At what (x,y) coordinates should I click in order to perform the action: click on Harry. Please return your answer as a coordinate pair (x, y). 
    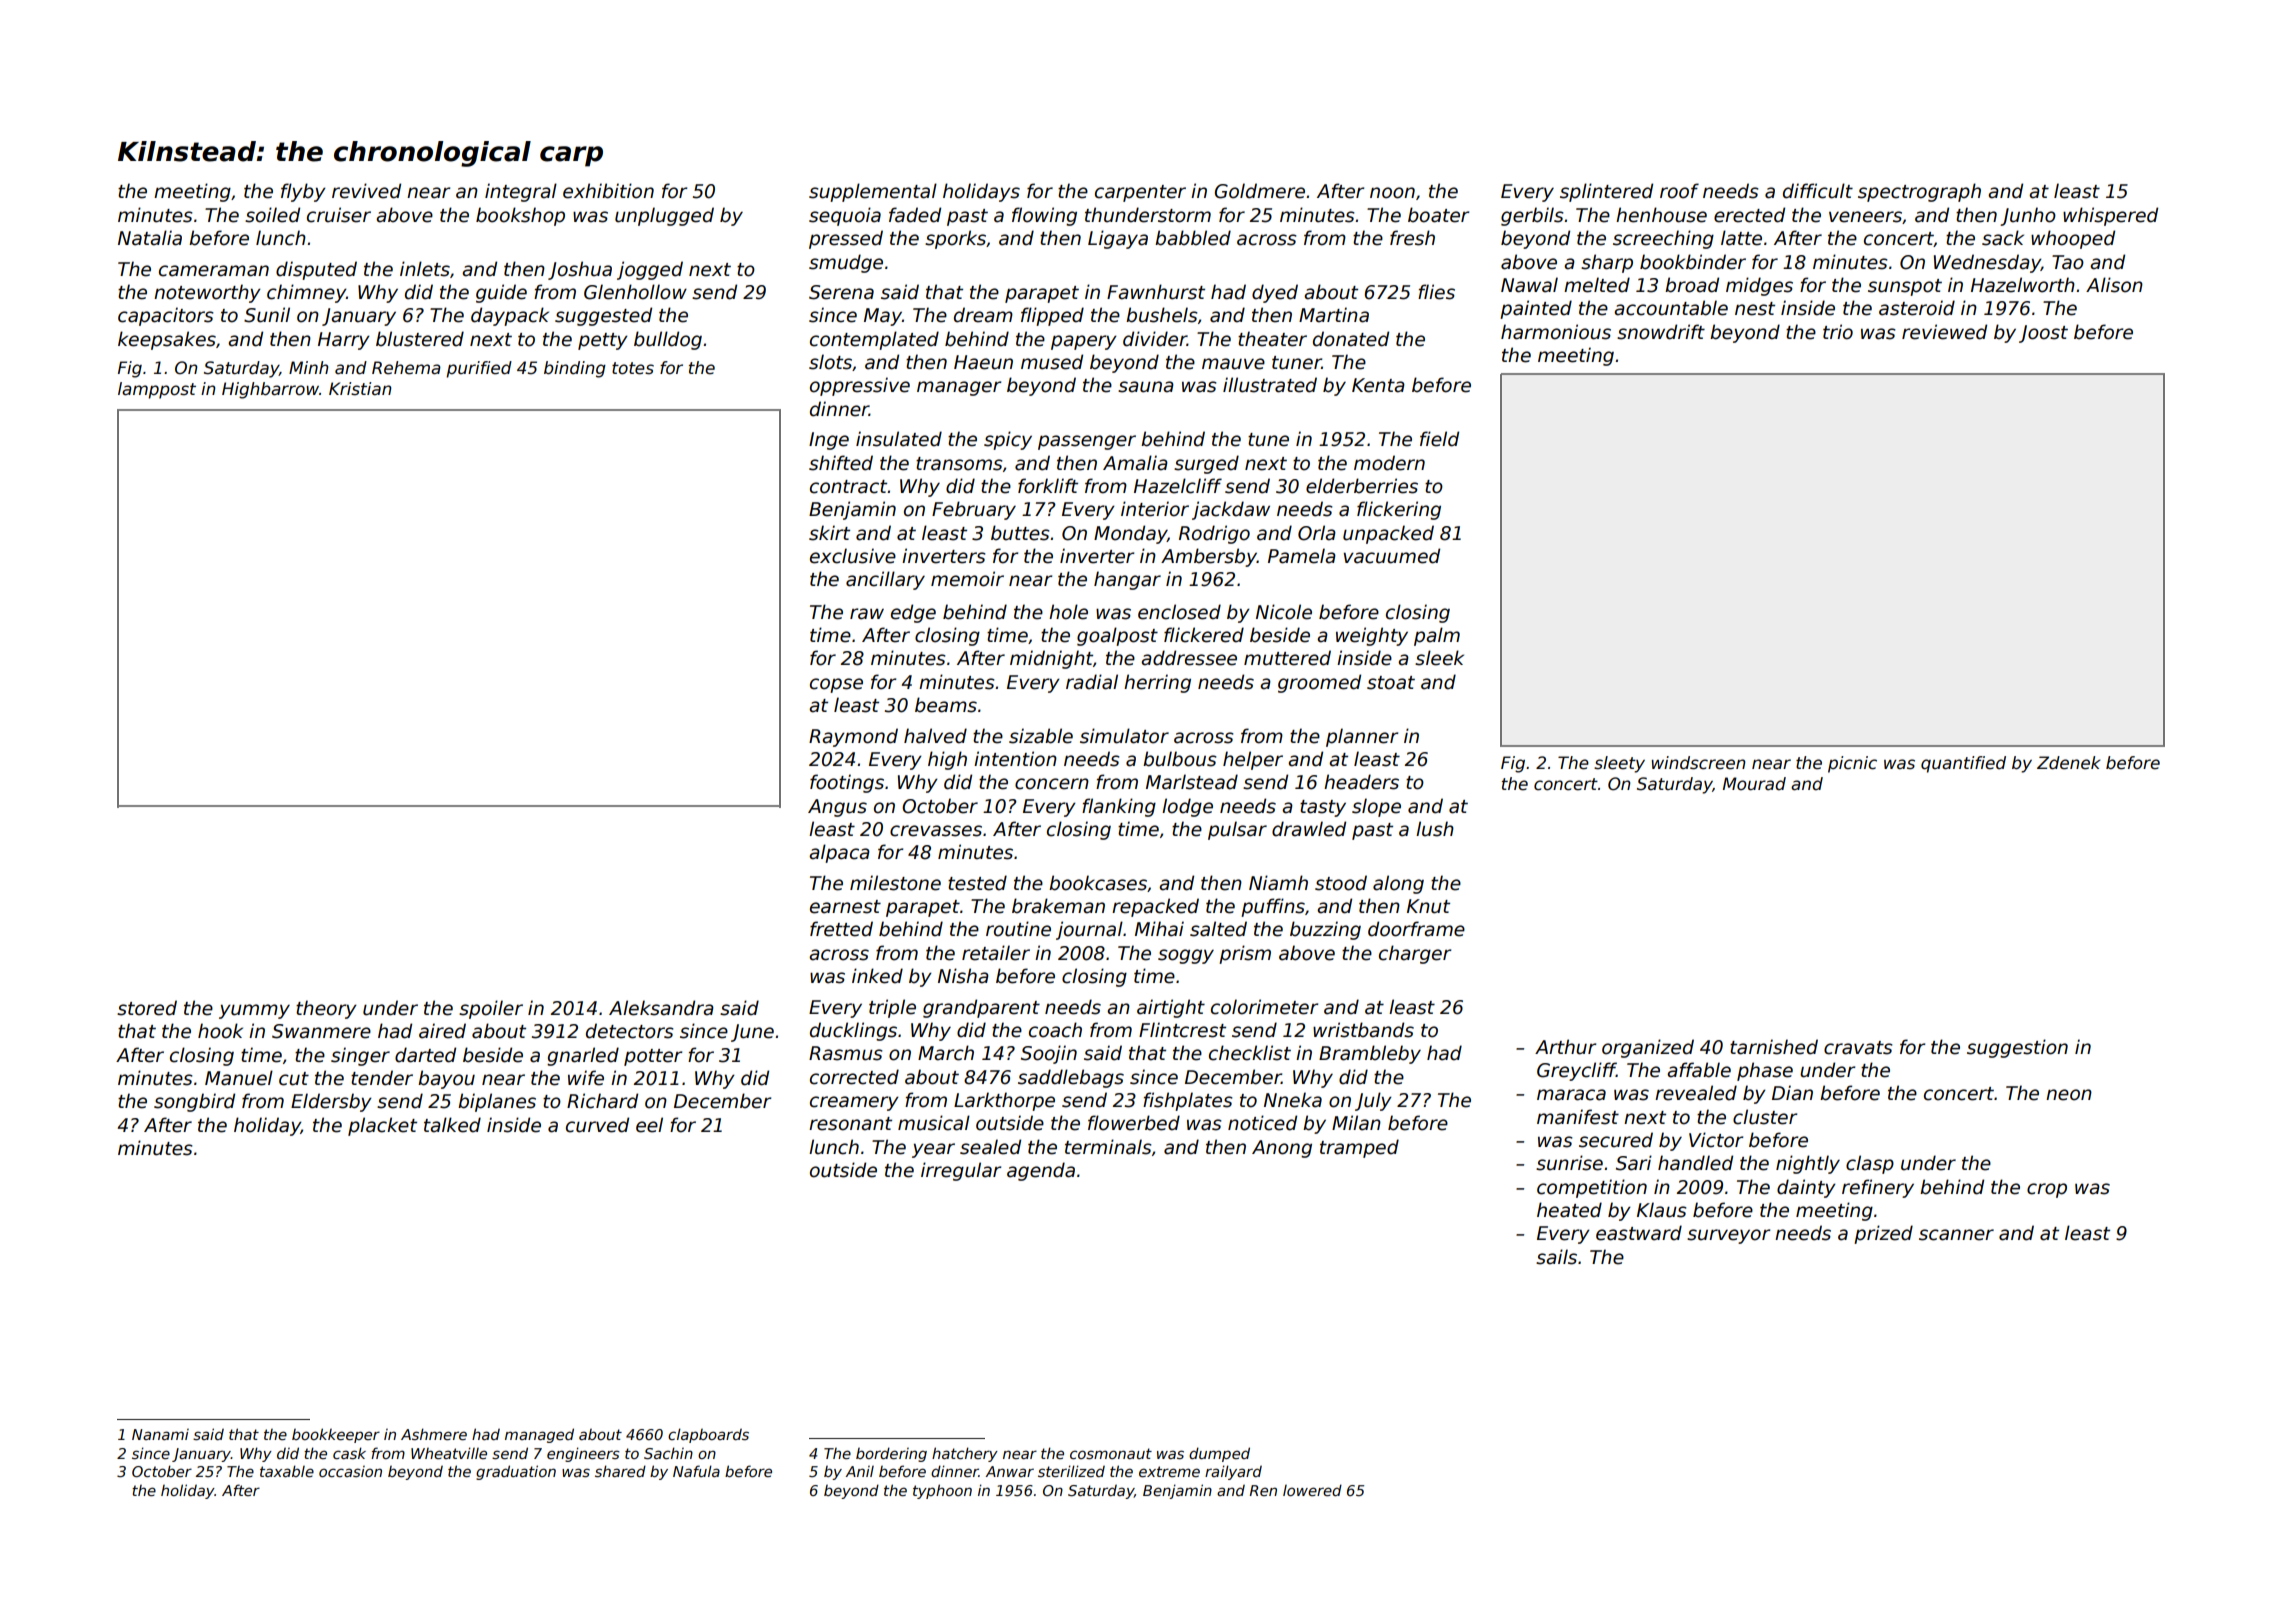
    Looking at the image, I should click on (344, 341).
